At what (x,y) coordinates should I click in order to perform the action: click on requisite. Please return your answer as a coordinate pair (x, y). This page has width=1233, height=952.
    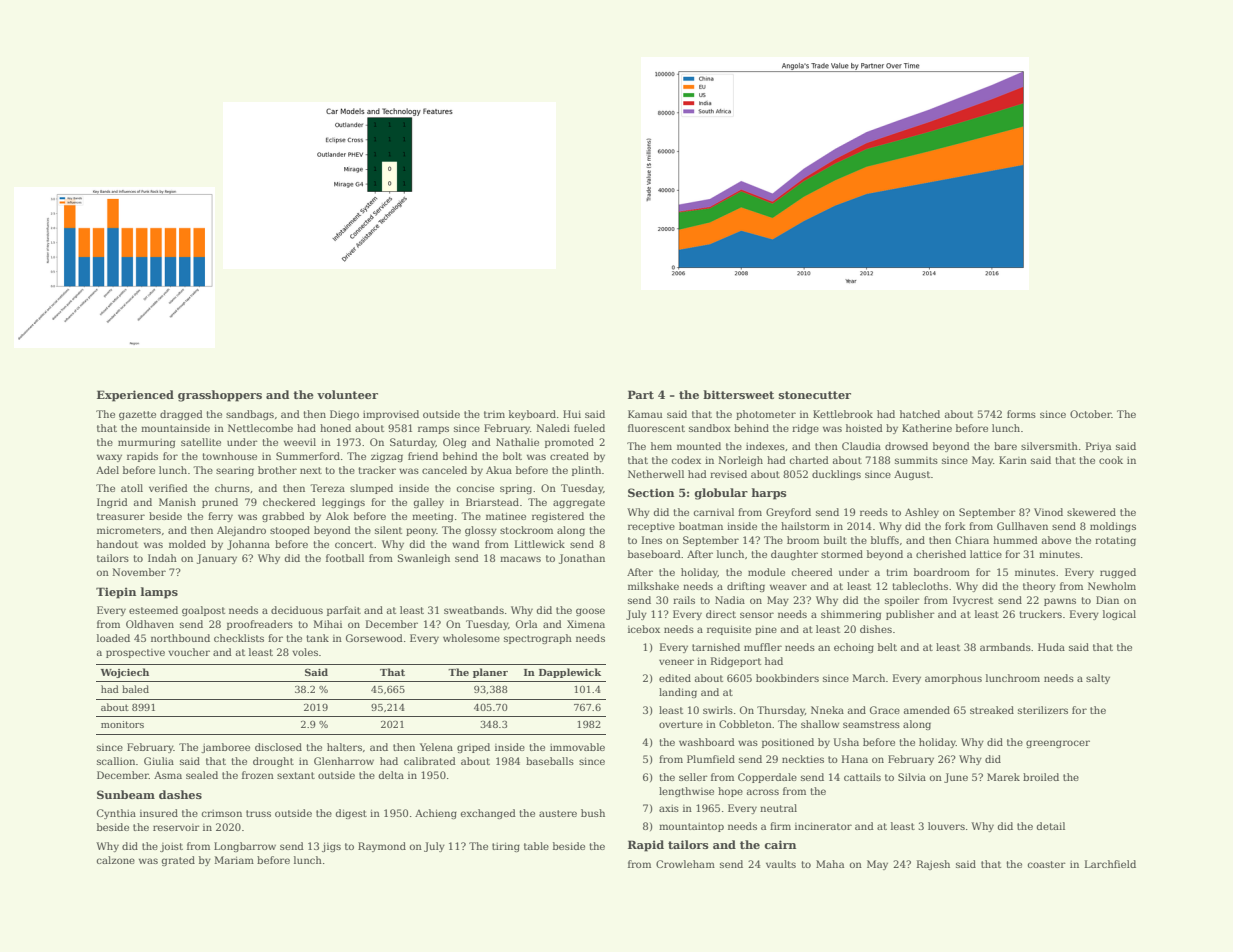
    Looking at the image, I should click on (729, 630).
